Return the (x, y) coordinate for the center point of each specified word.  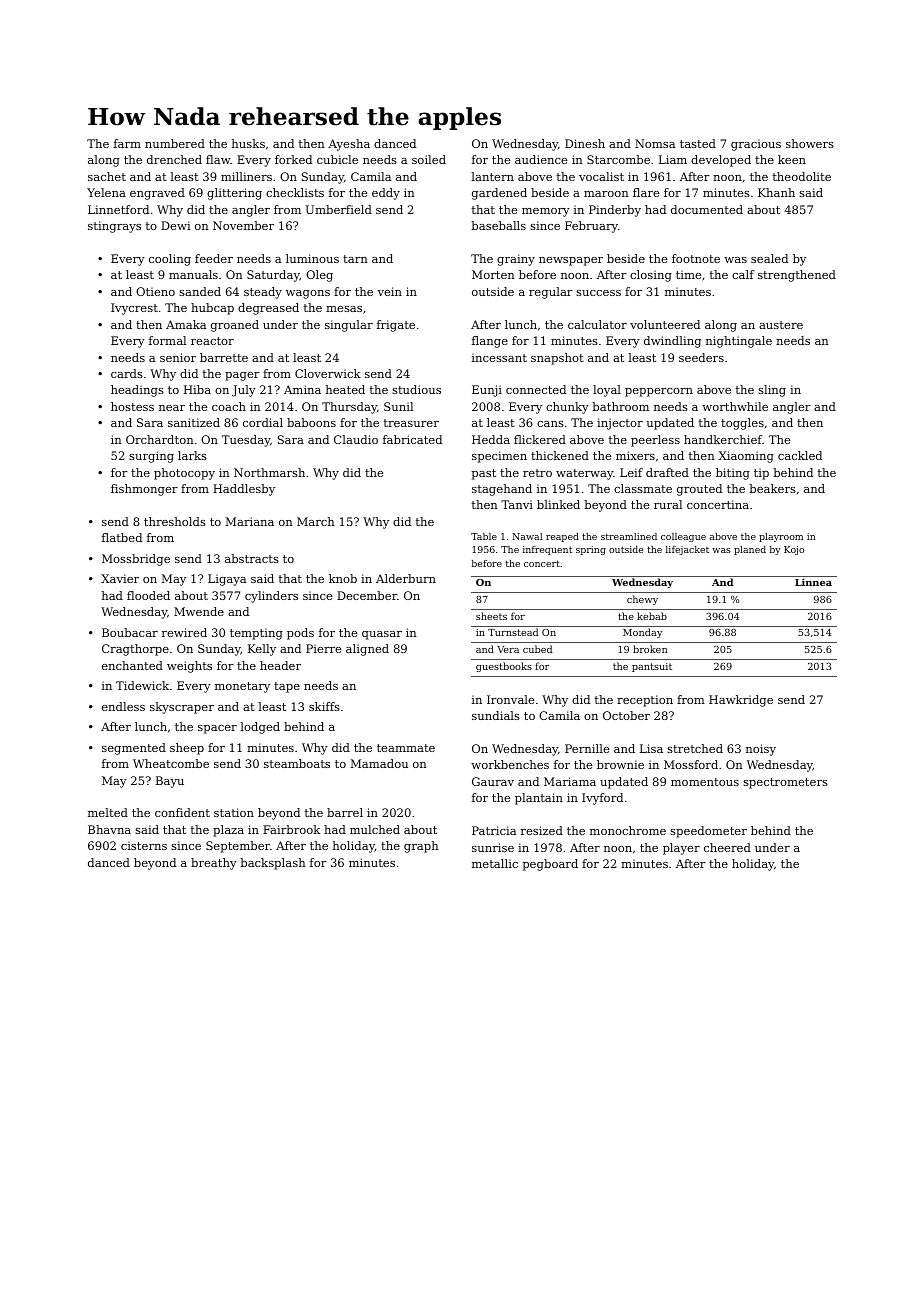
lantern (492, 176)
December (367, 595)
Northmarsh (269, 472)
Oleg (319, 276)
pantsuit (652, 667)
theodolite (802, 176)
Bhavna (109, 829)
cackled (800, 455)
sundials (496, 715)
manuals (193, 274)
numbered (175, 143)
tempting (256, 634)
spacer (217, 729)
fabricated (412, 439)
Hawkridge (741, 701)
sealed (769, 258)
